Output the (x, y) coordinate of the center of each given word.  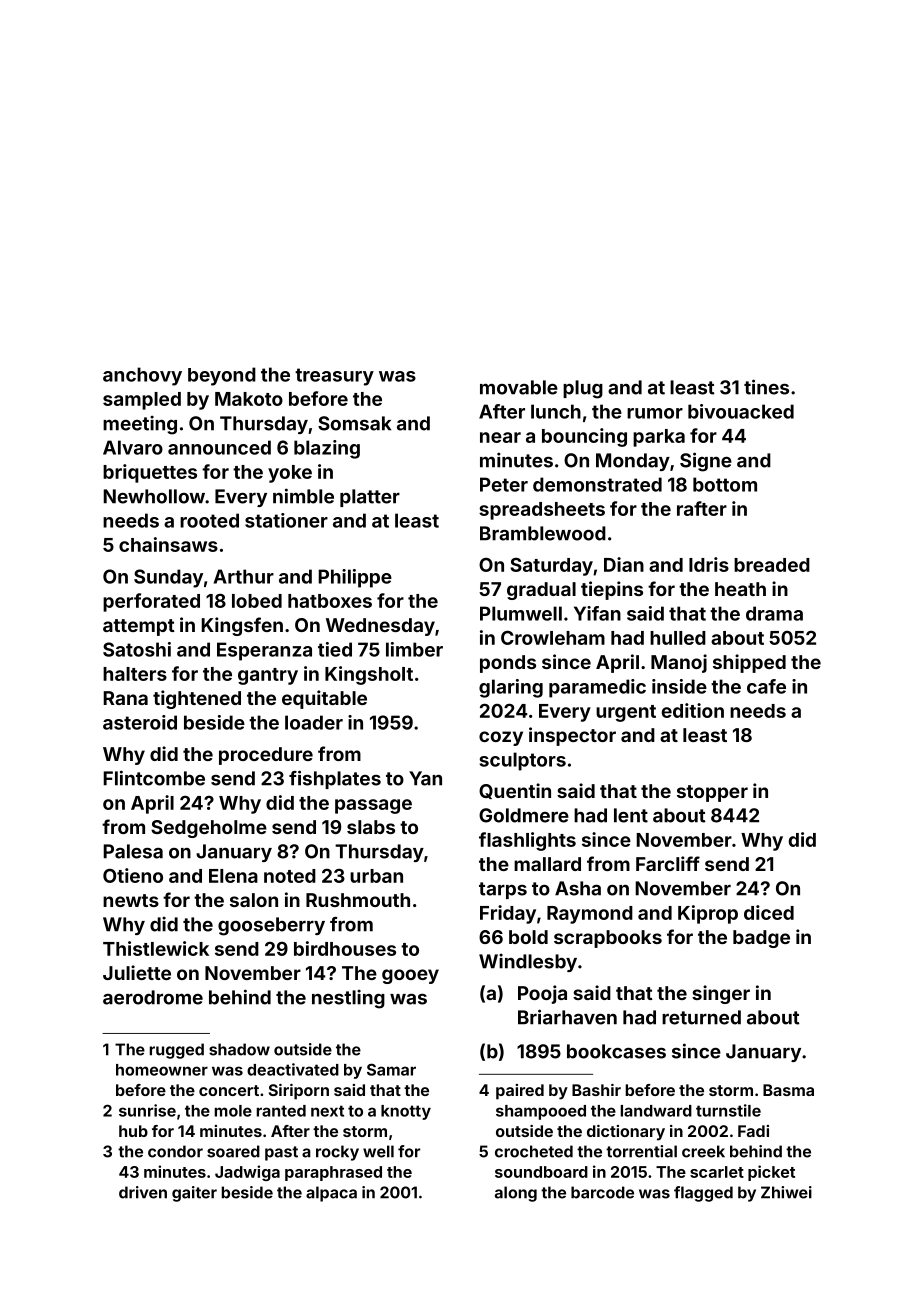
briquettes (150, 473)
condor (175, 1151)
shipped (749, 663)
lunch (556, 411)
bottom (725, 484)
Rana (125, 698)
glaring (511, 688)
